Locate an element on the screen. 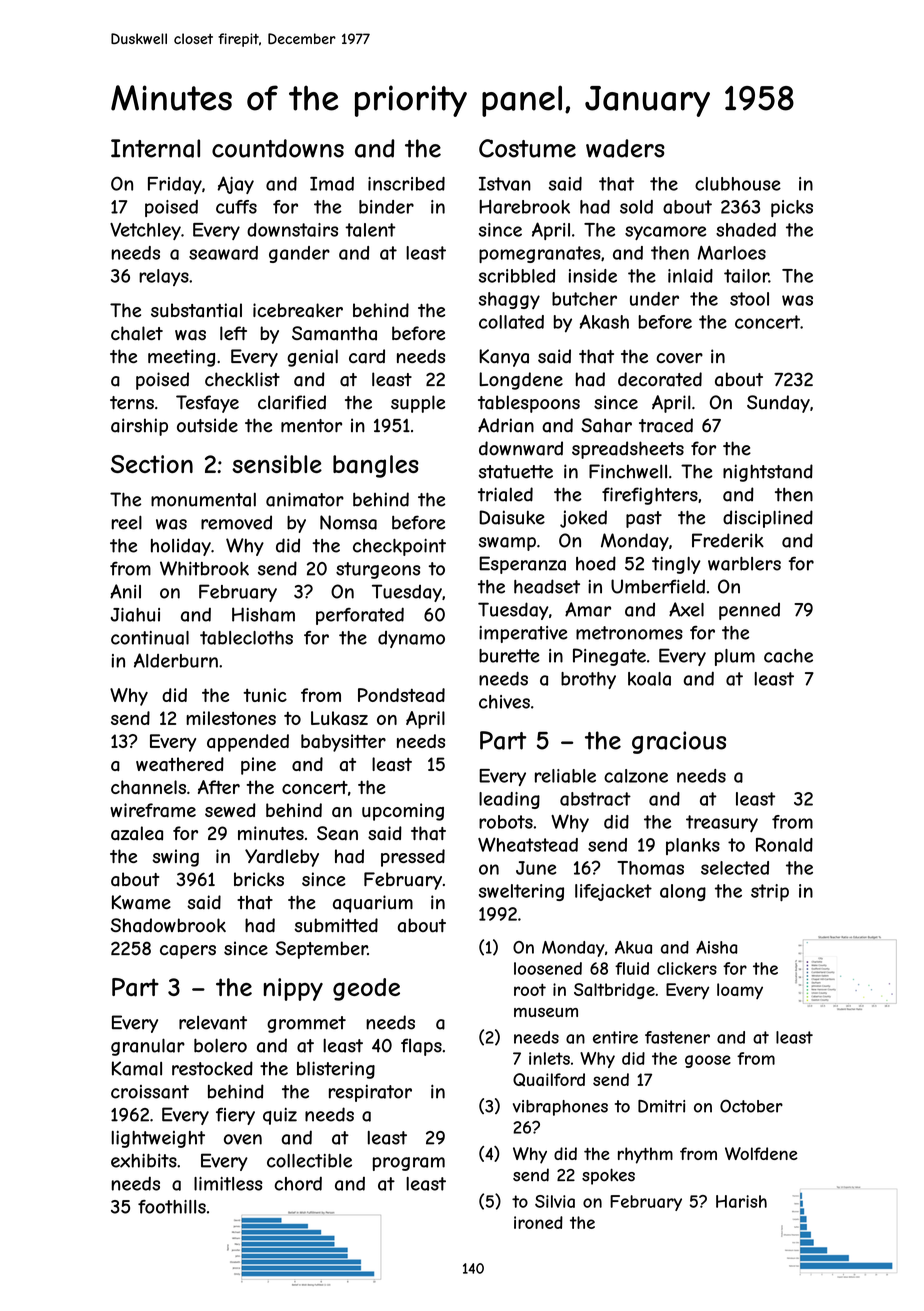 The width and height of the screenshot is (924, 1311). Adrian is located at coordinates (506, 425).
